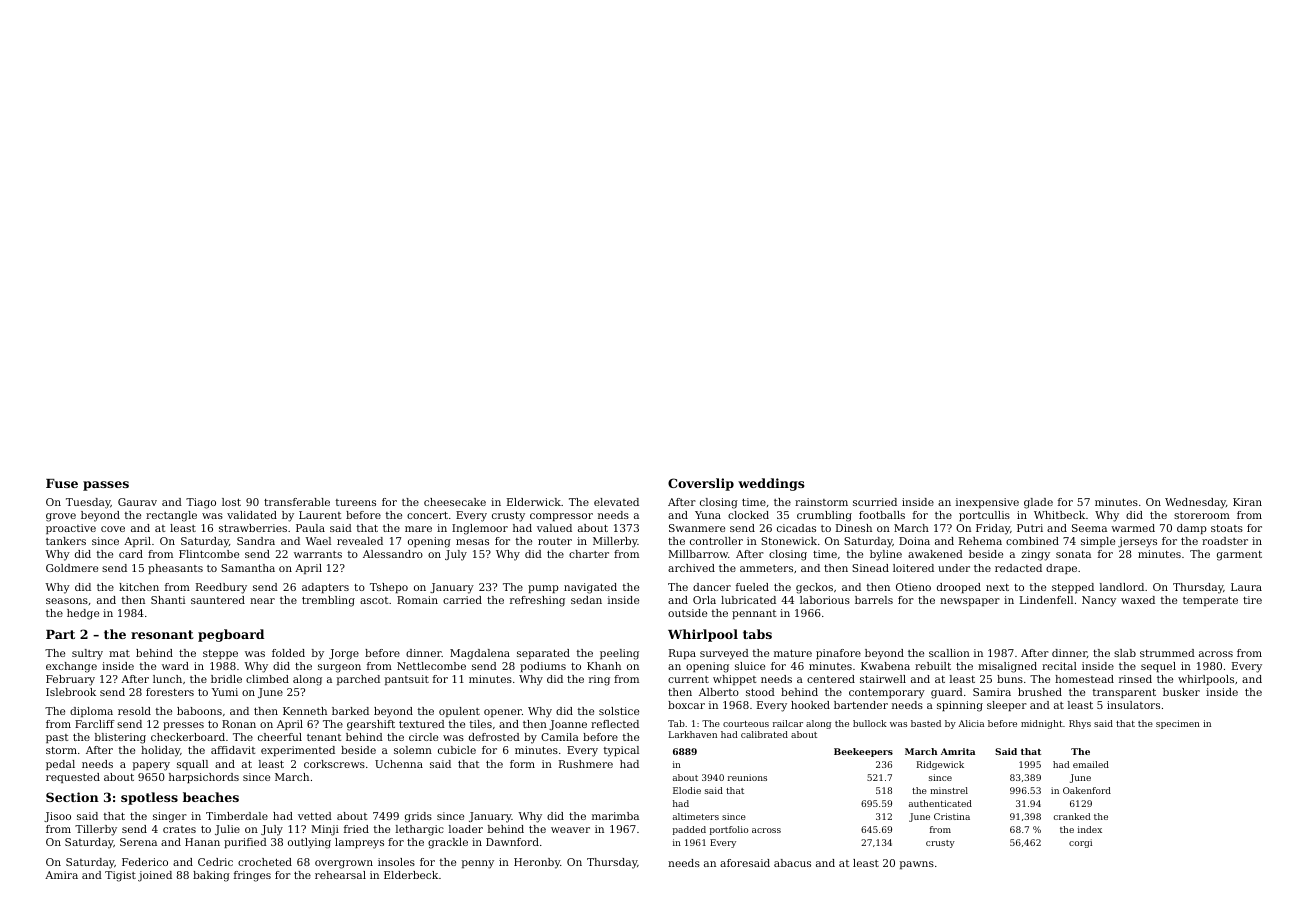 The width and height of the screenshot is (1308, 924). Describe the element at coordinates (478, 864) in the screenshot. I see `penny` at that location.
